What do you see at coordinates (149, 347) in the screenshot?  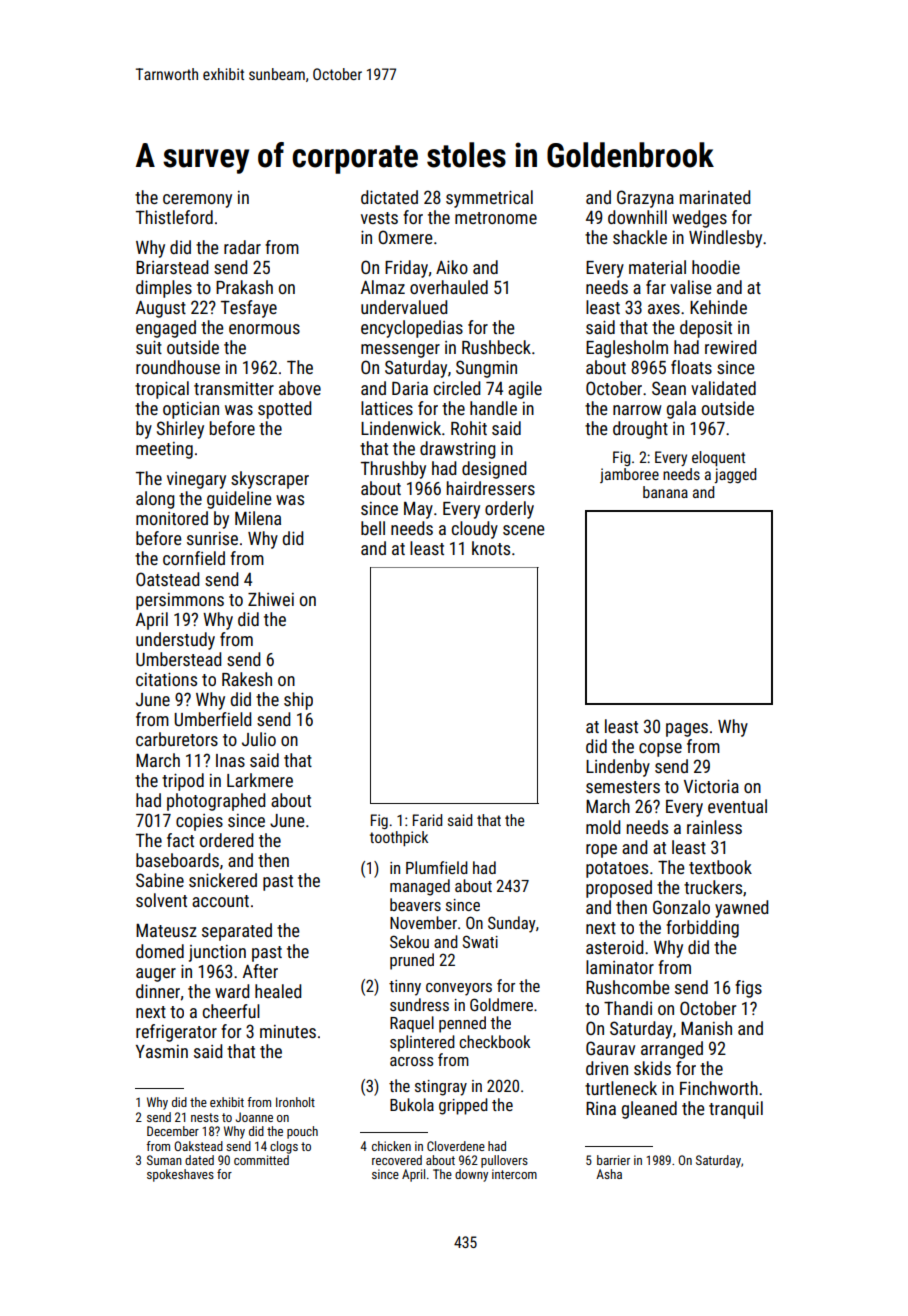 I see `suit` at bounding box center [149, 347].
